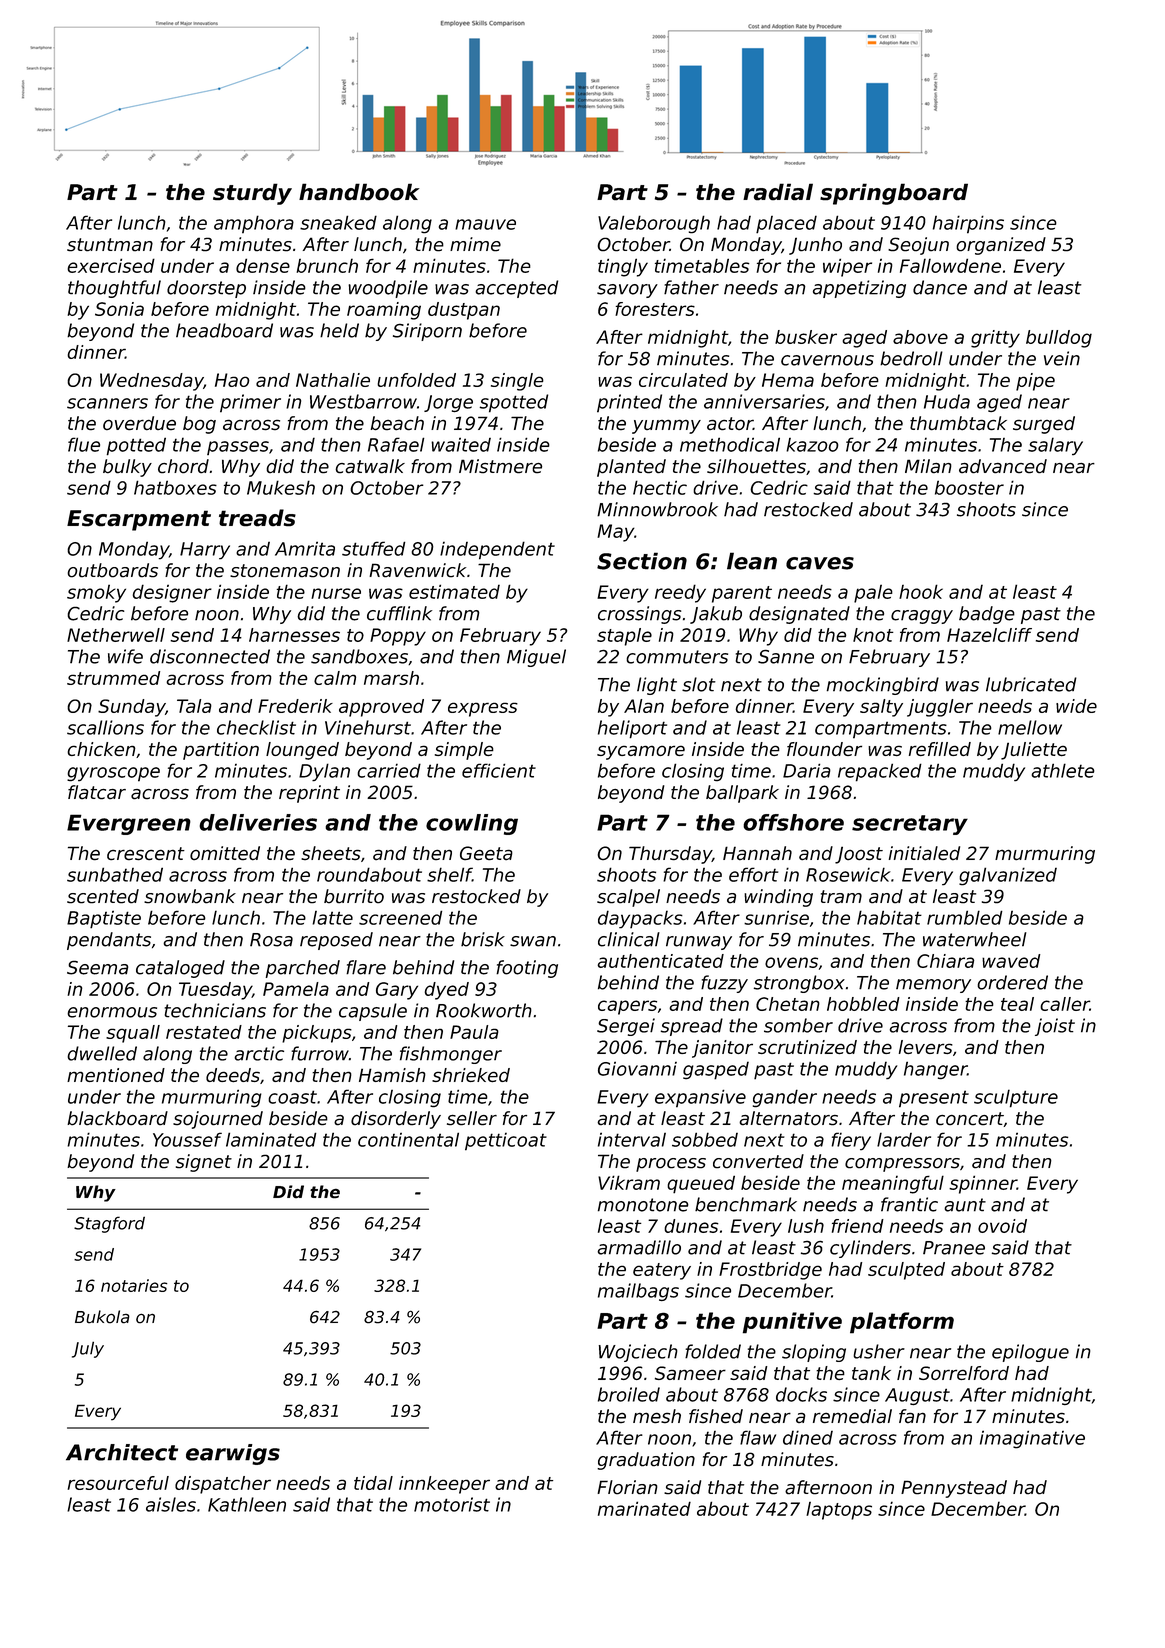  What do you see at coordinates (924, 853) in the screenshot?
I see `initialed` at bounding box center [924, 853].
